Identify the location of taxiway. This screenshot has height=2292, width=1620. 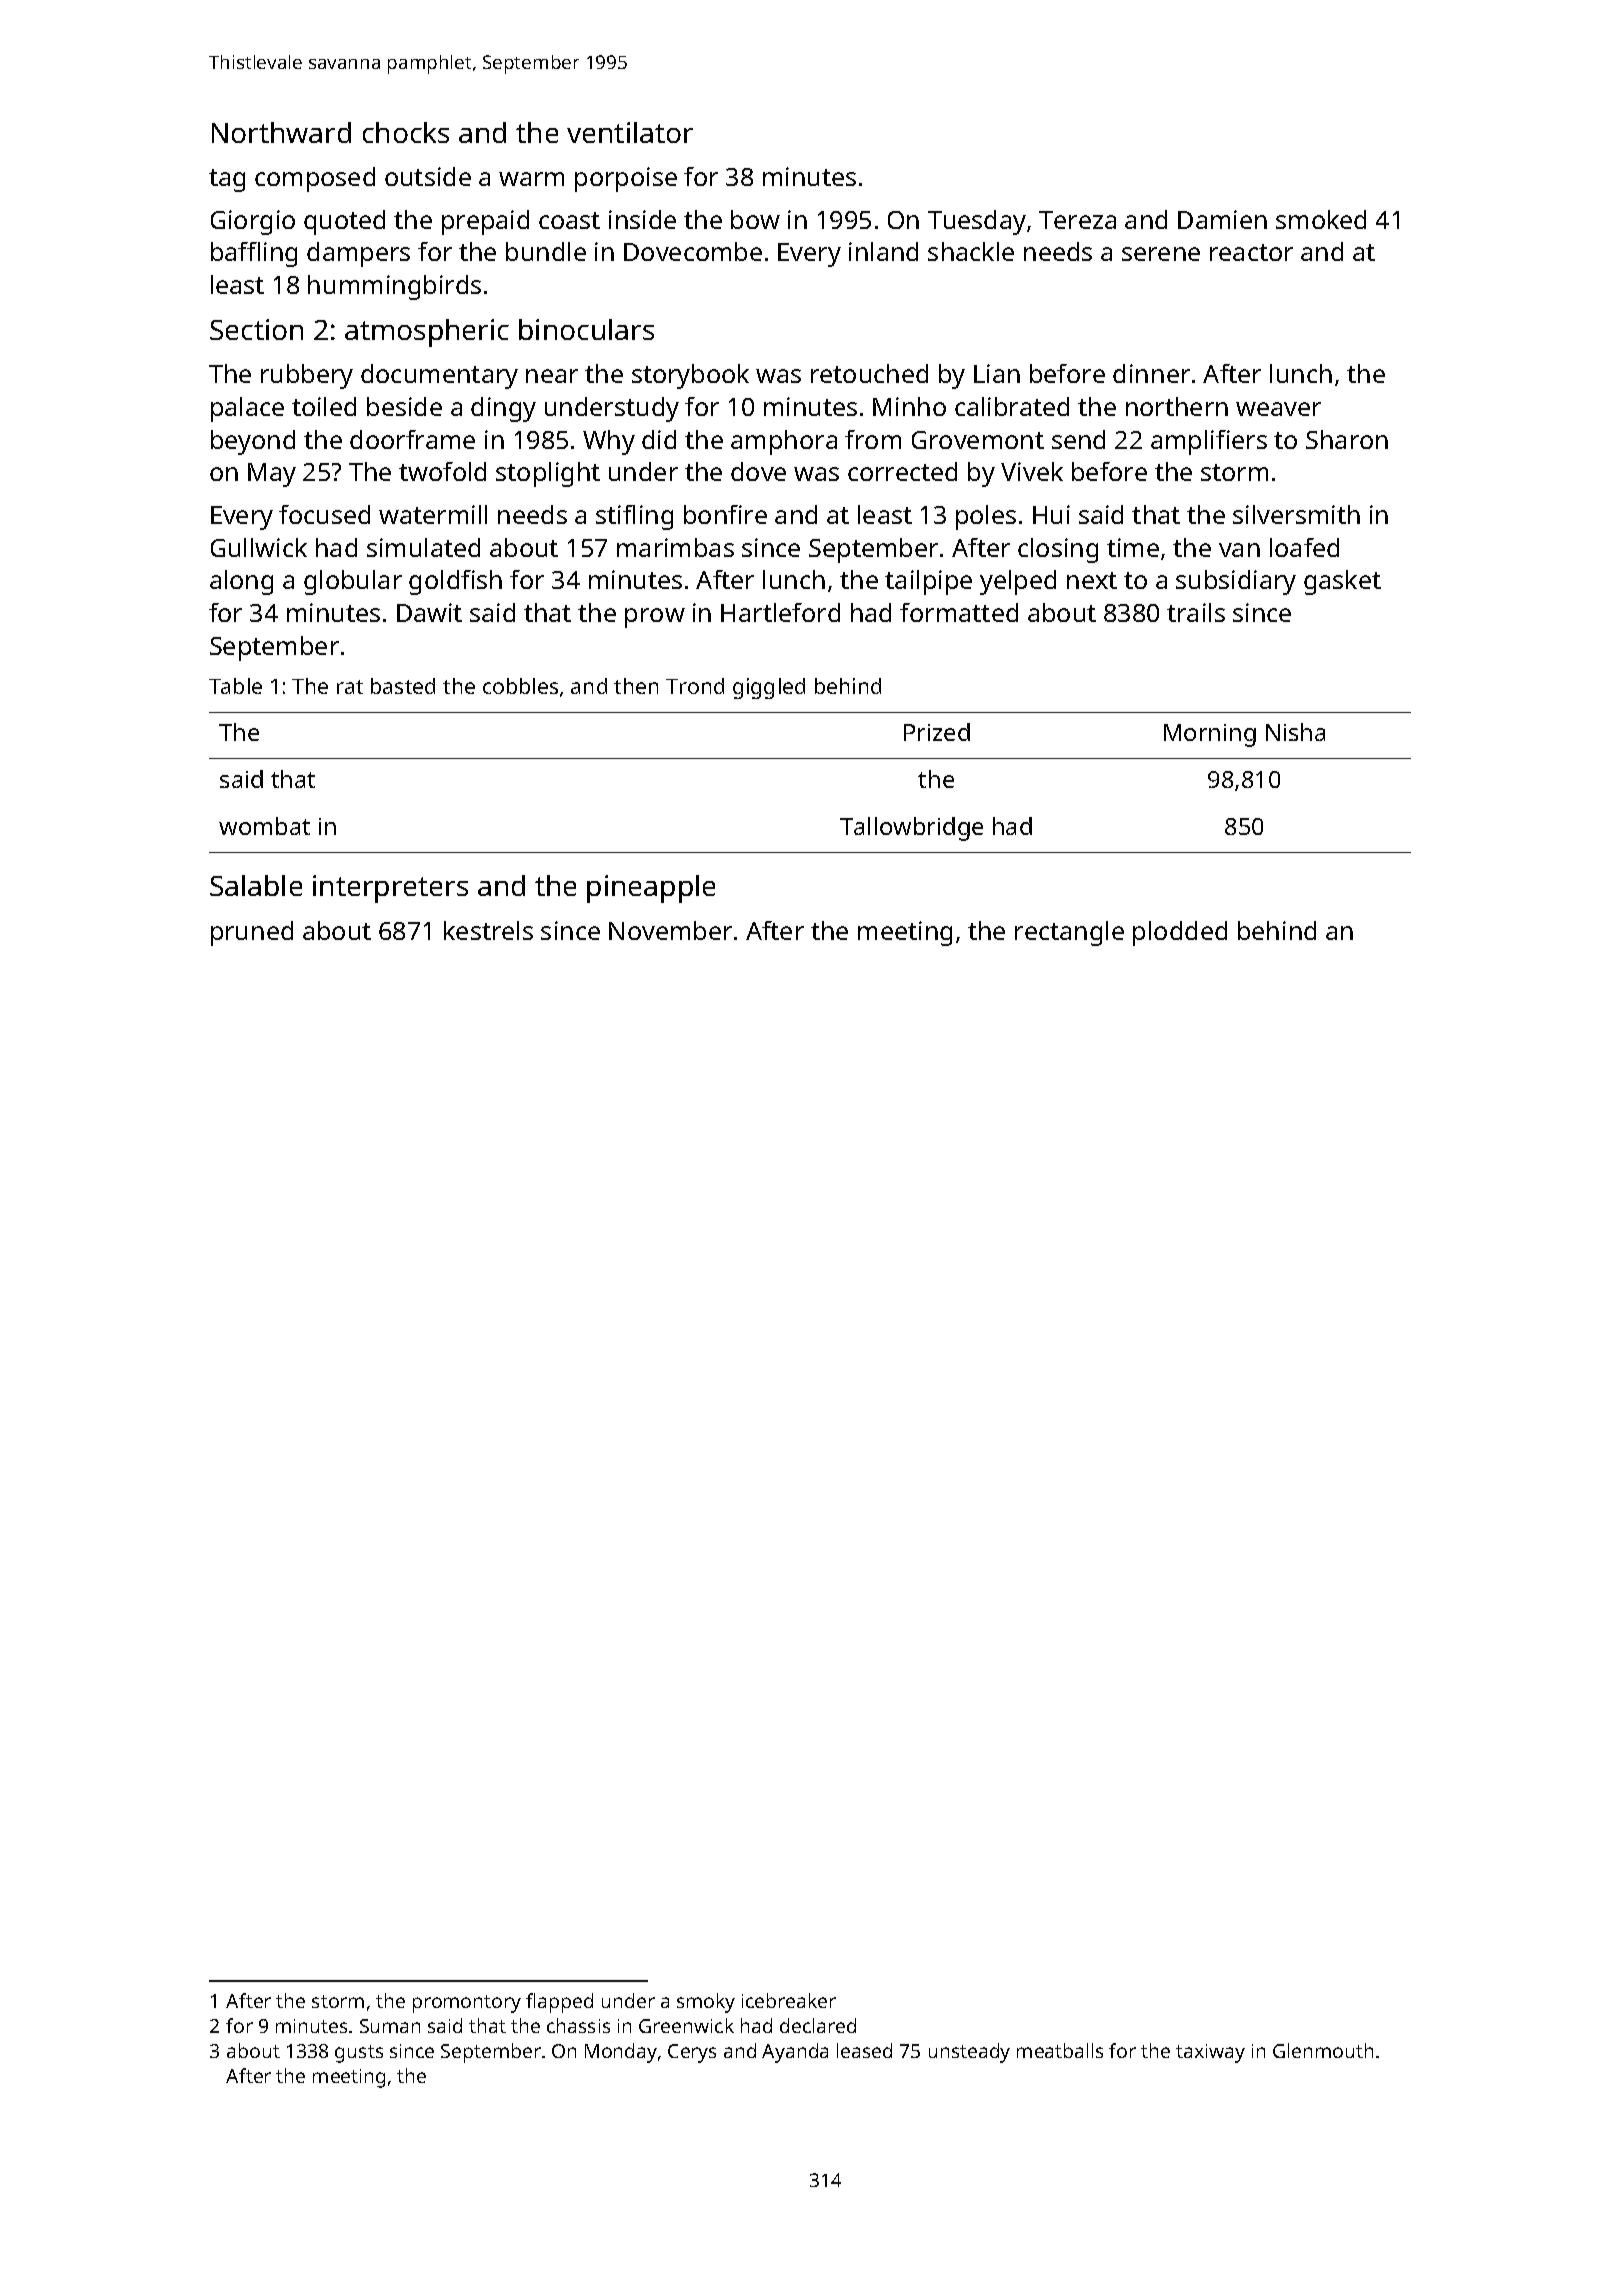
(1210, 2053).
